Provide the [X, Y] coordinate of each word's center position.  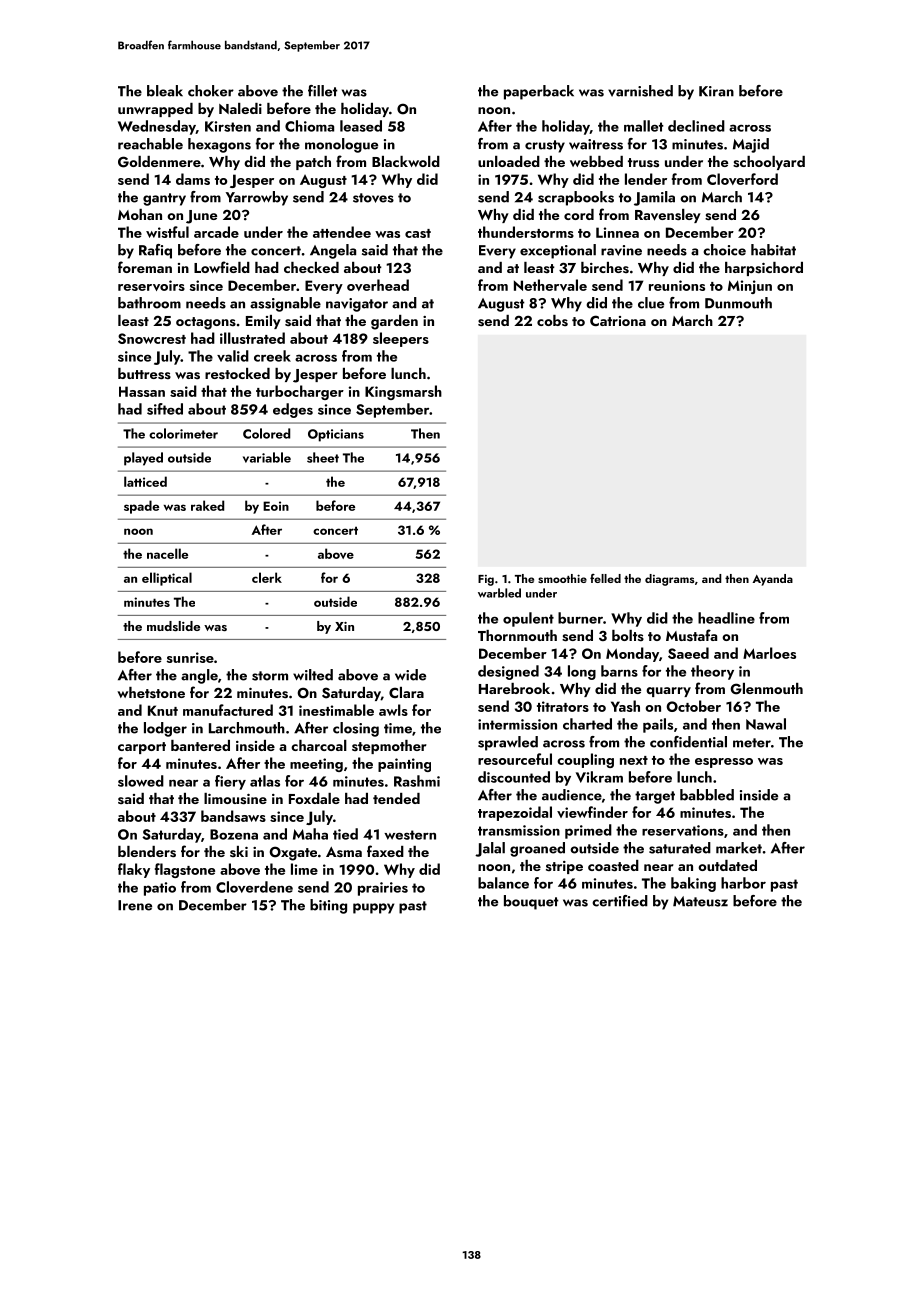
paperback [539, 92]
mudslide [173, 626]
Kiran [716, 91]
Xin [344, 626]
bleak [165, 91]
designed [508, 672]
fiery [230, 782]
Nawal [766, 724]
